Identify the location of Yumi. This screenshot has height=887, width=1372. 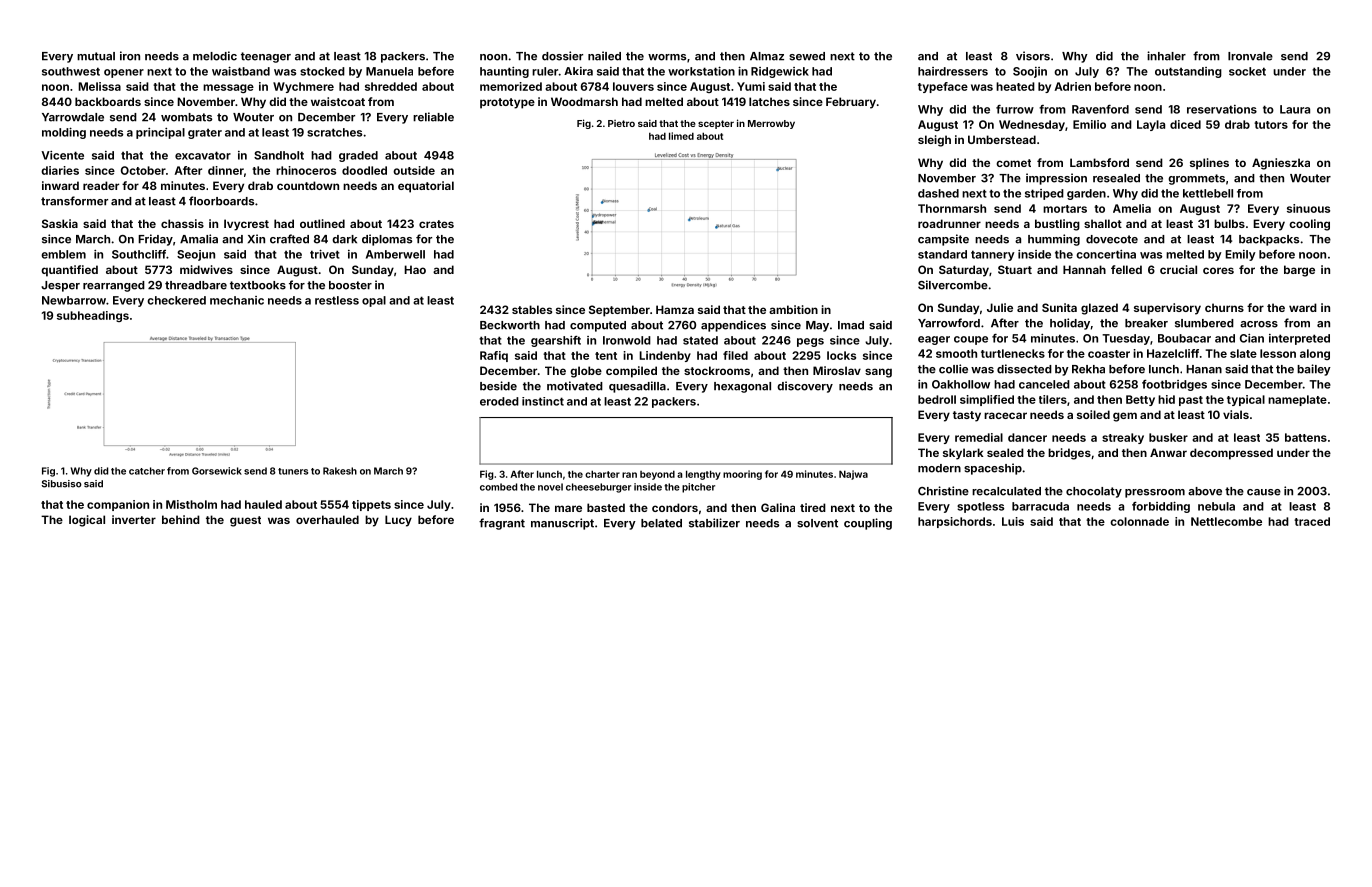
(751, 86).
